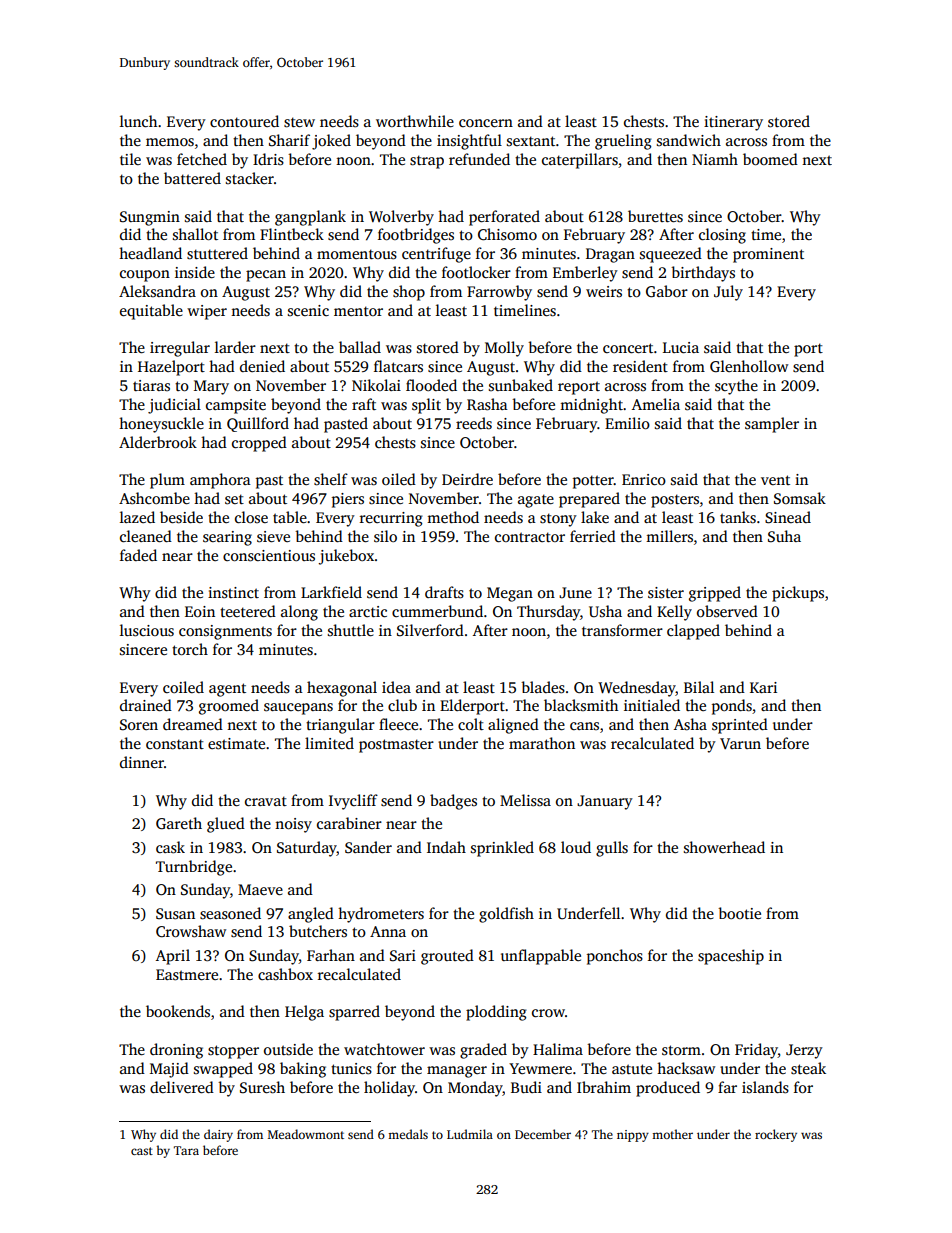 Image resolution: width=952 pixels, height=1233 pixels. Describe the element at coordinates (139, 725) in the image. I see `Soren` at that location.
